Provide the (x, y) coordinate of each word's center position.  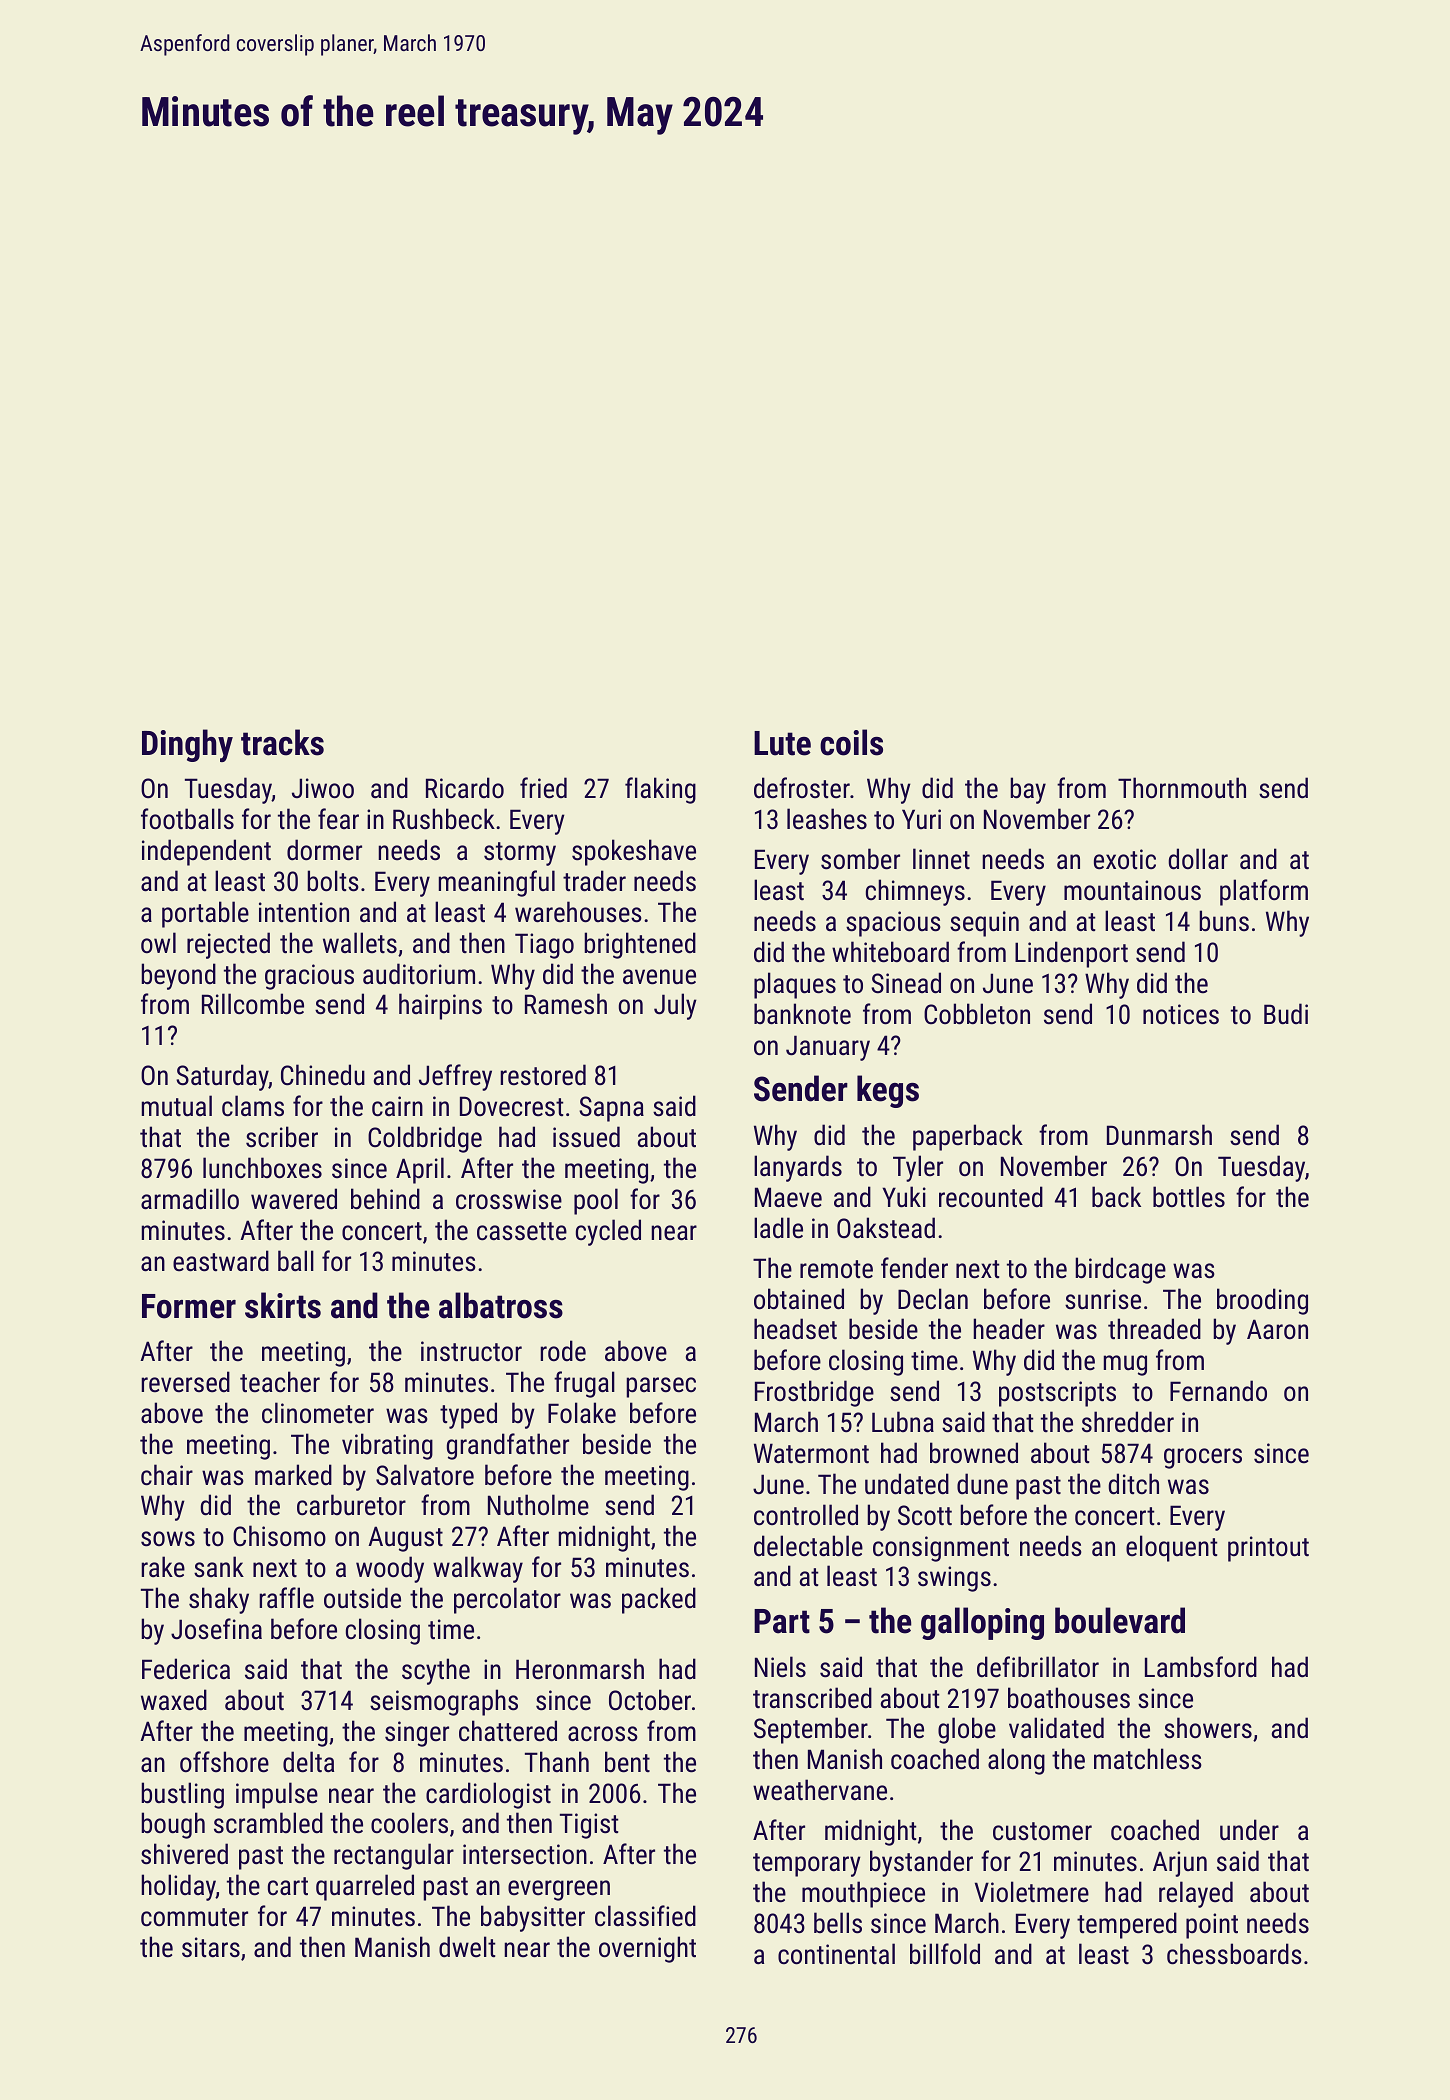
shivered (184, 1854)
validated (1056, 1728)
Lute (782, 743)
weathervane (820, 1790)
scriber (282, 1137)
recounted (991, 1197)
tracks (282, 742)
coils (851, 742)
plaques (795, 985)
